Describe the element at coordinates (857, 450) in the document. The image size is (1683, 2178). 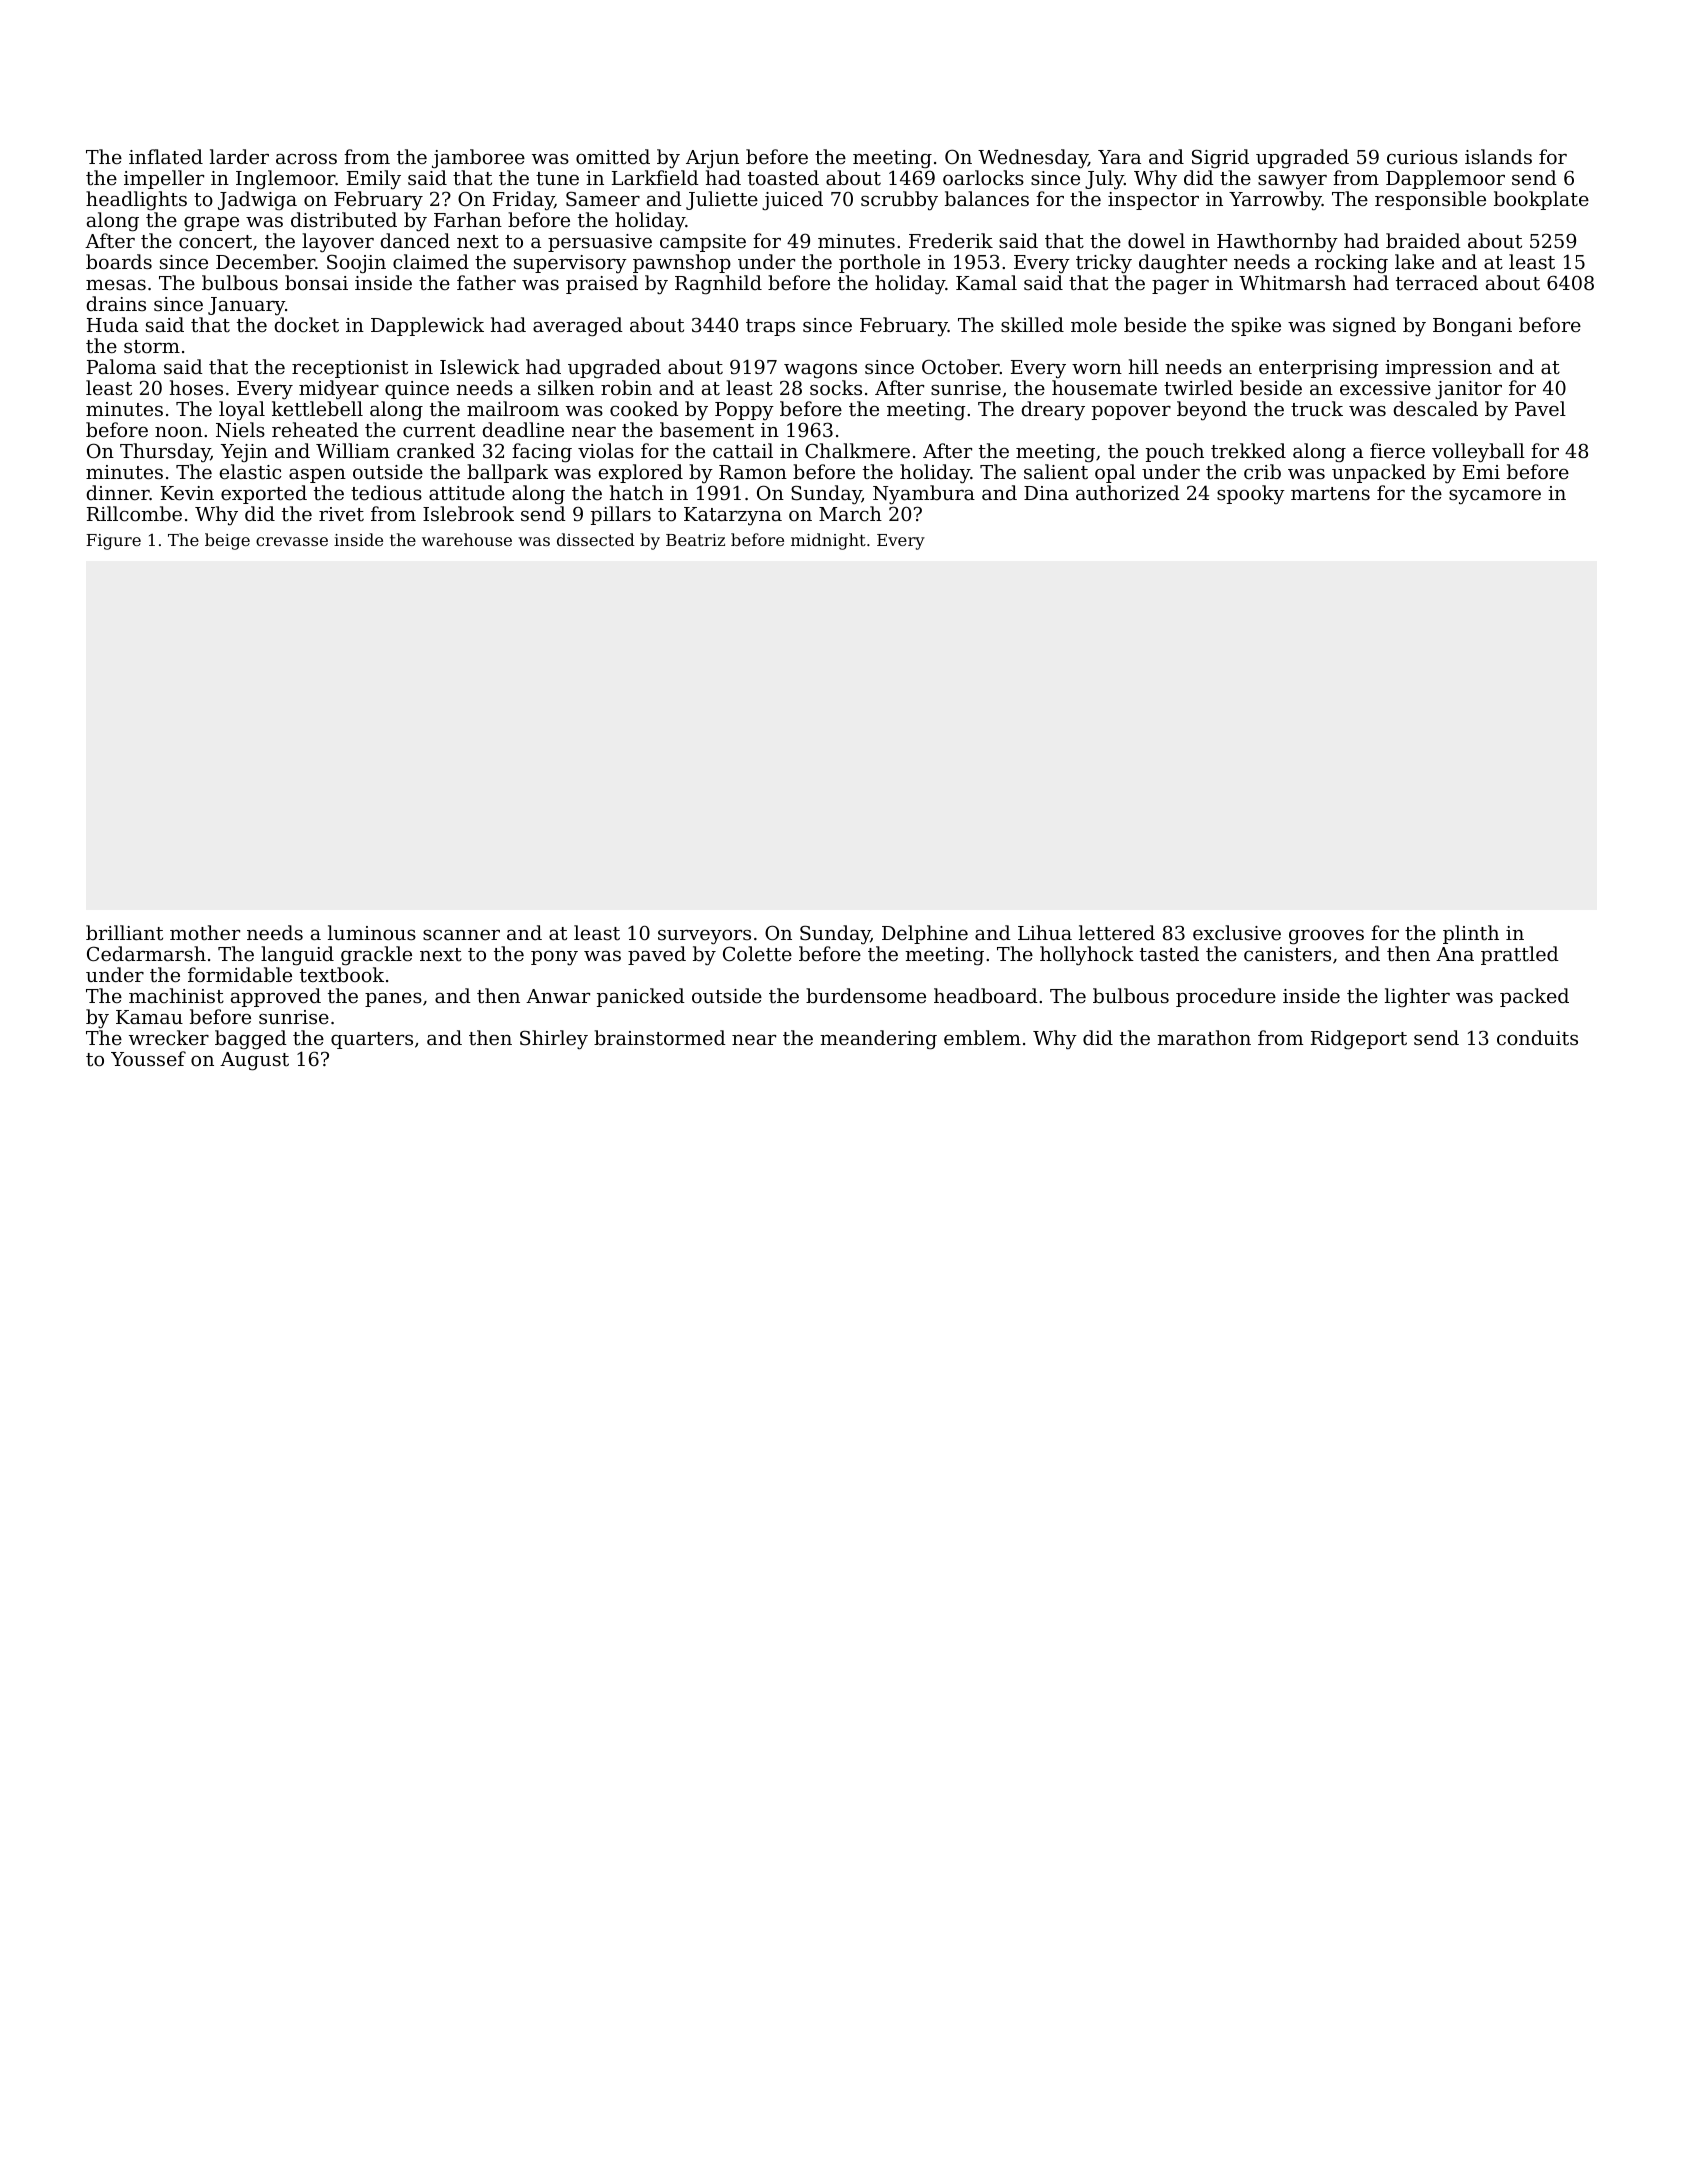
I see `Chalkmere` at that location.
